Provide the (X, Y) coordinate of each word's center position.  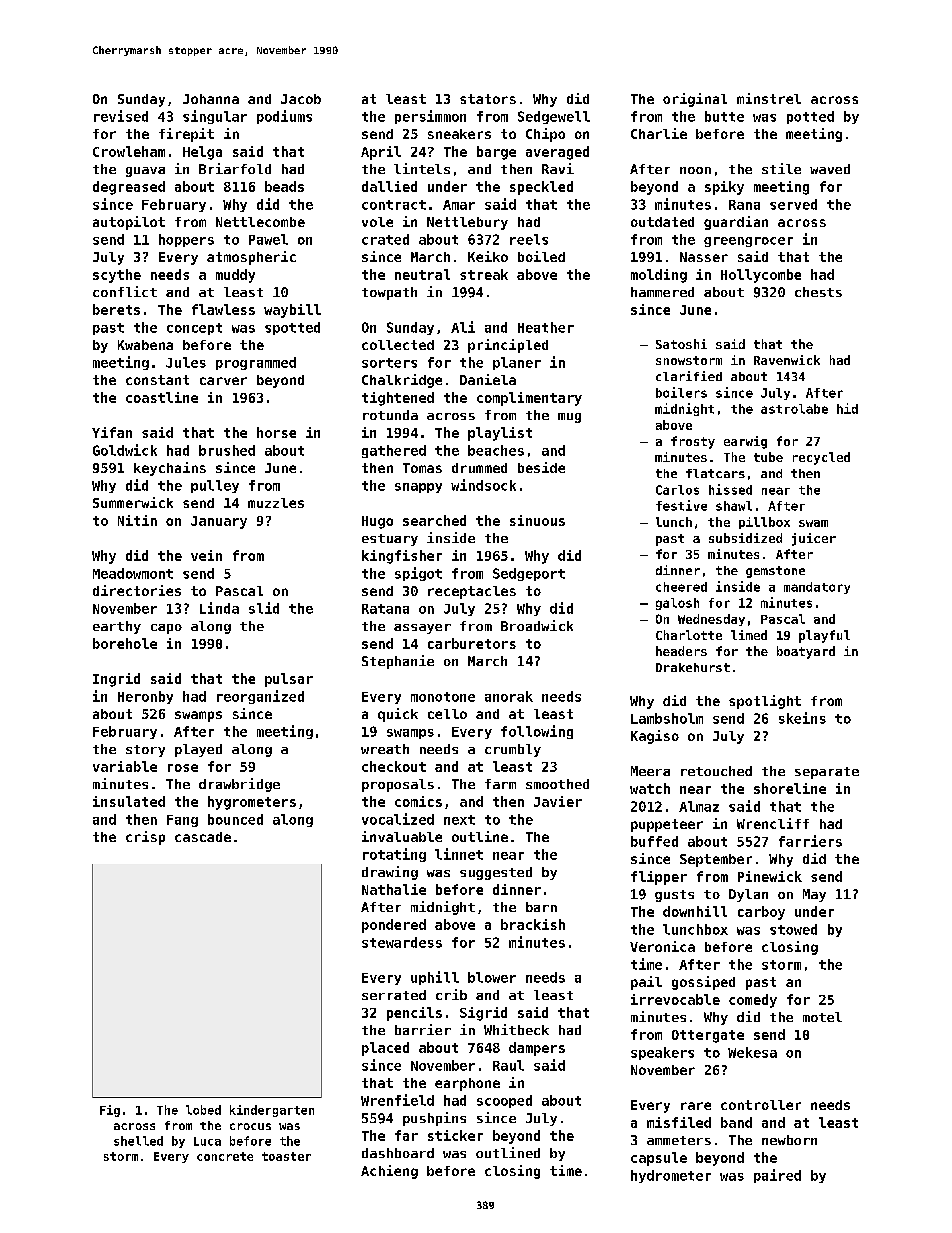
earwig (745, 442)
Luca (207, 1141)
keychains (170, 469)
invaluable (402, 836)
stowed (793, 929)
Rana (744, 205)
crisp (145, 838)
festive (681, 505)
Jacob (301, 99)
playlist (500, 434)
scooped (504, 1101)
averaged (557, 153)
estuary (390, 540)
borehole (125, 643)
